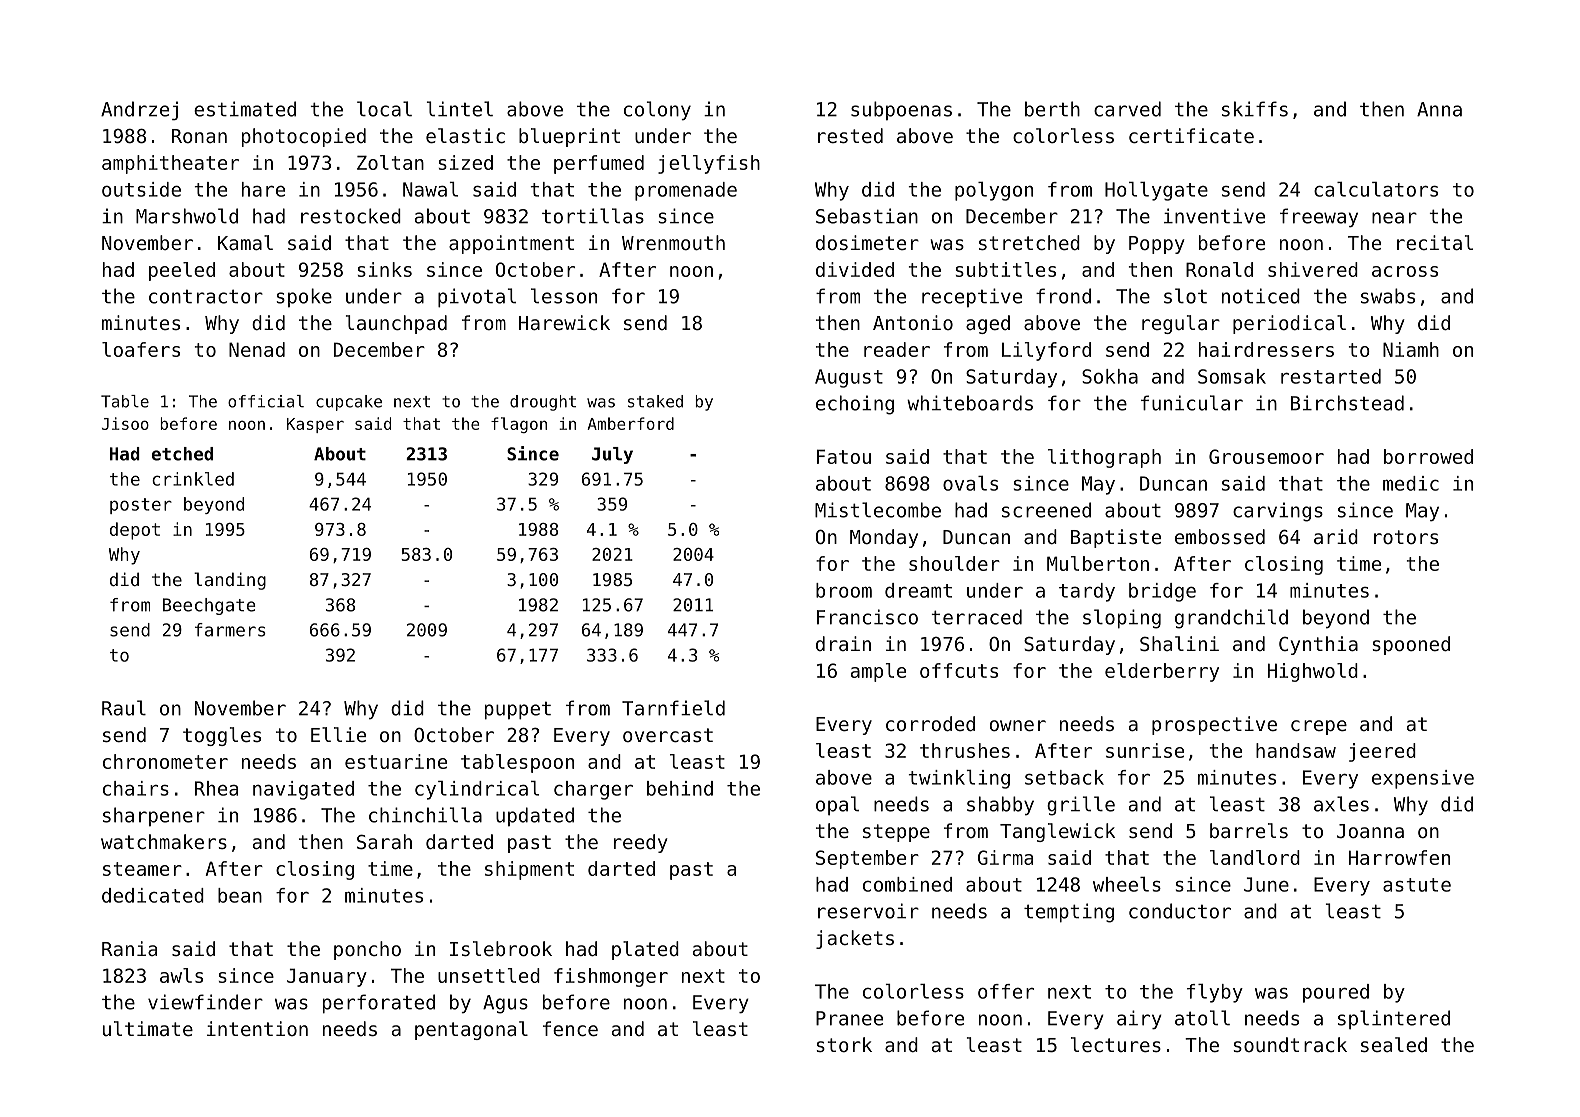 This screenshot has width=1580, height=1117. Describe the element at coordinates (855, 405) in the screenshot. I see `echoing` at that location.
